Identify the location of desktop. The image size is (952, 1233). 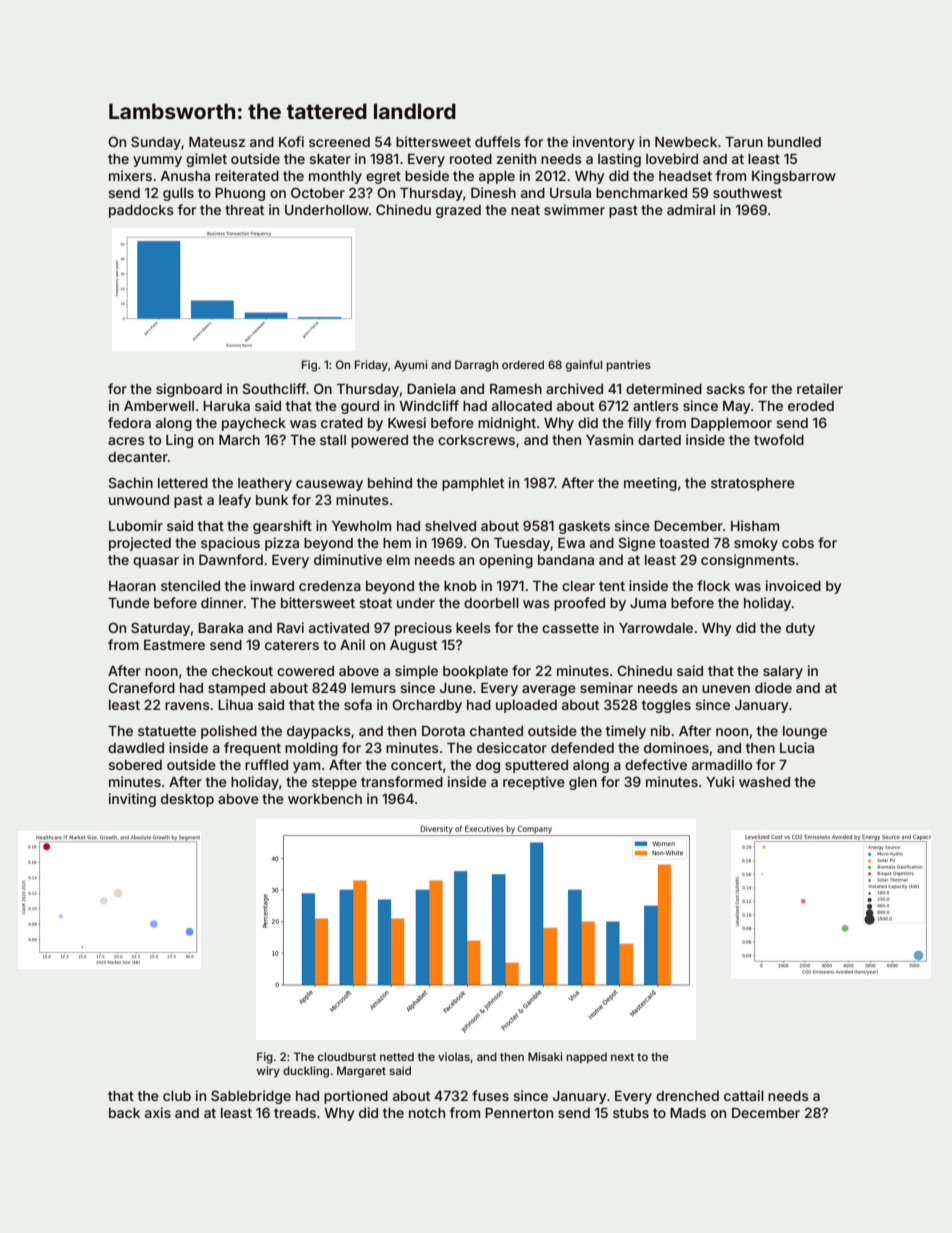
(187, 800).
